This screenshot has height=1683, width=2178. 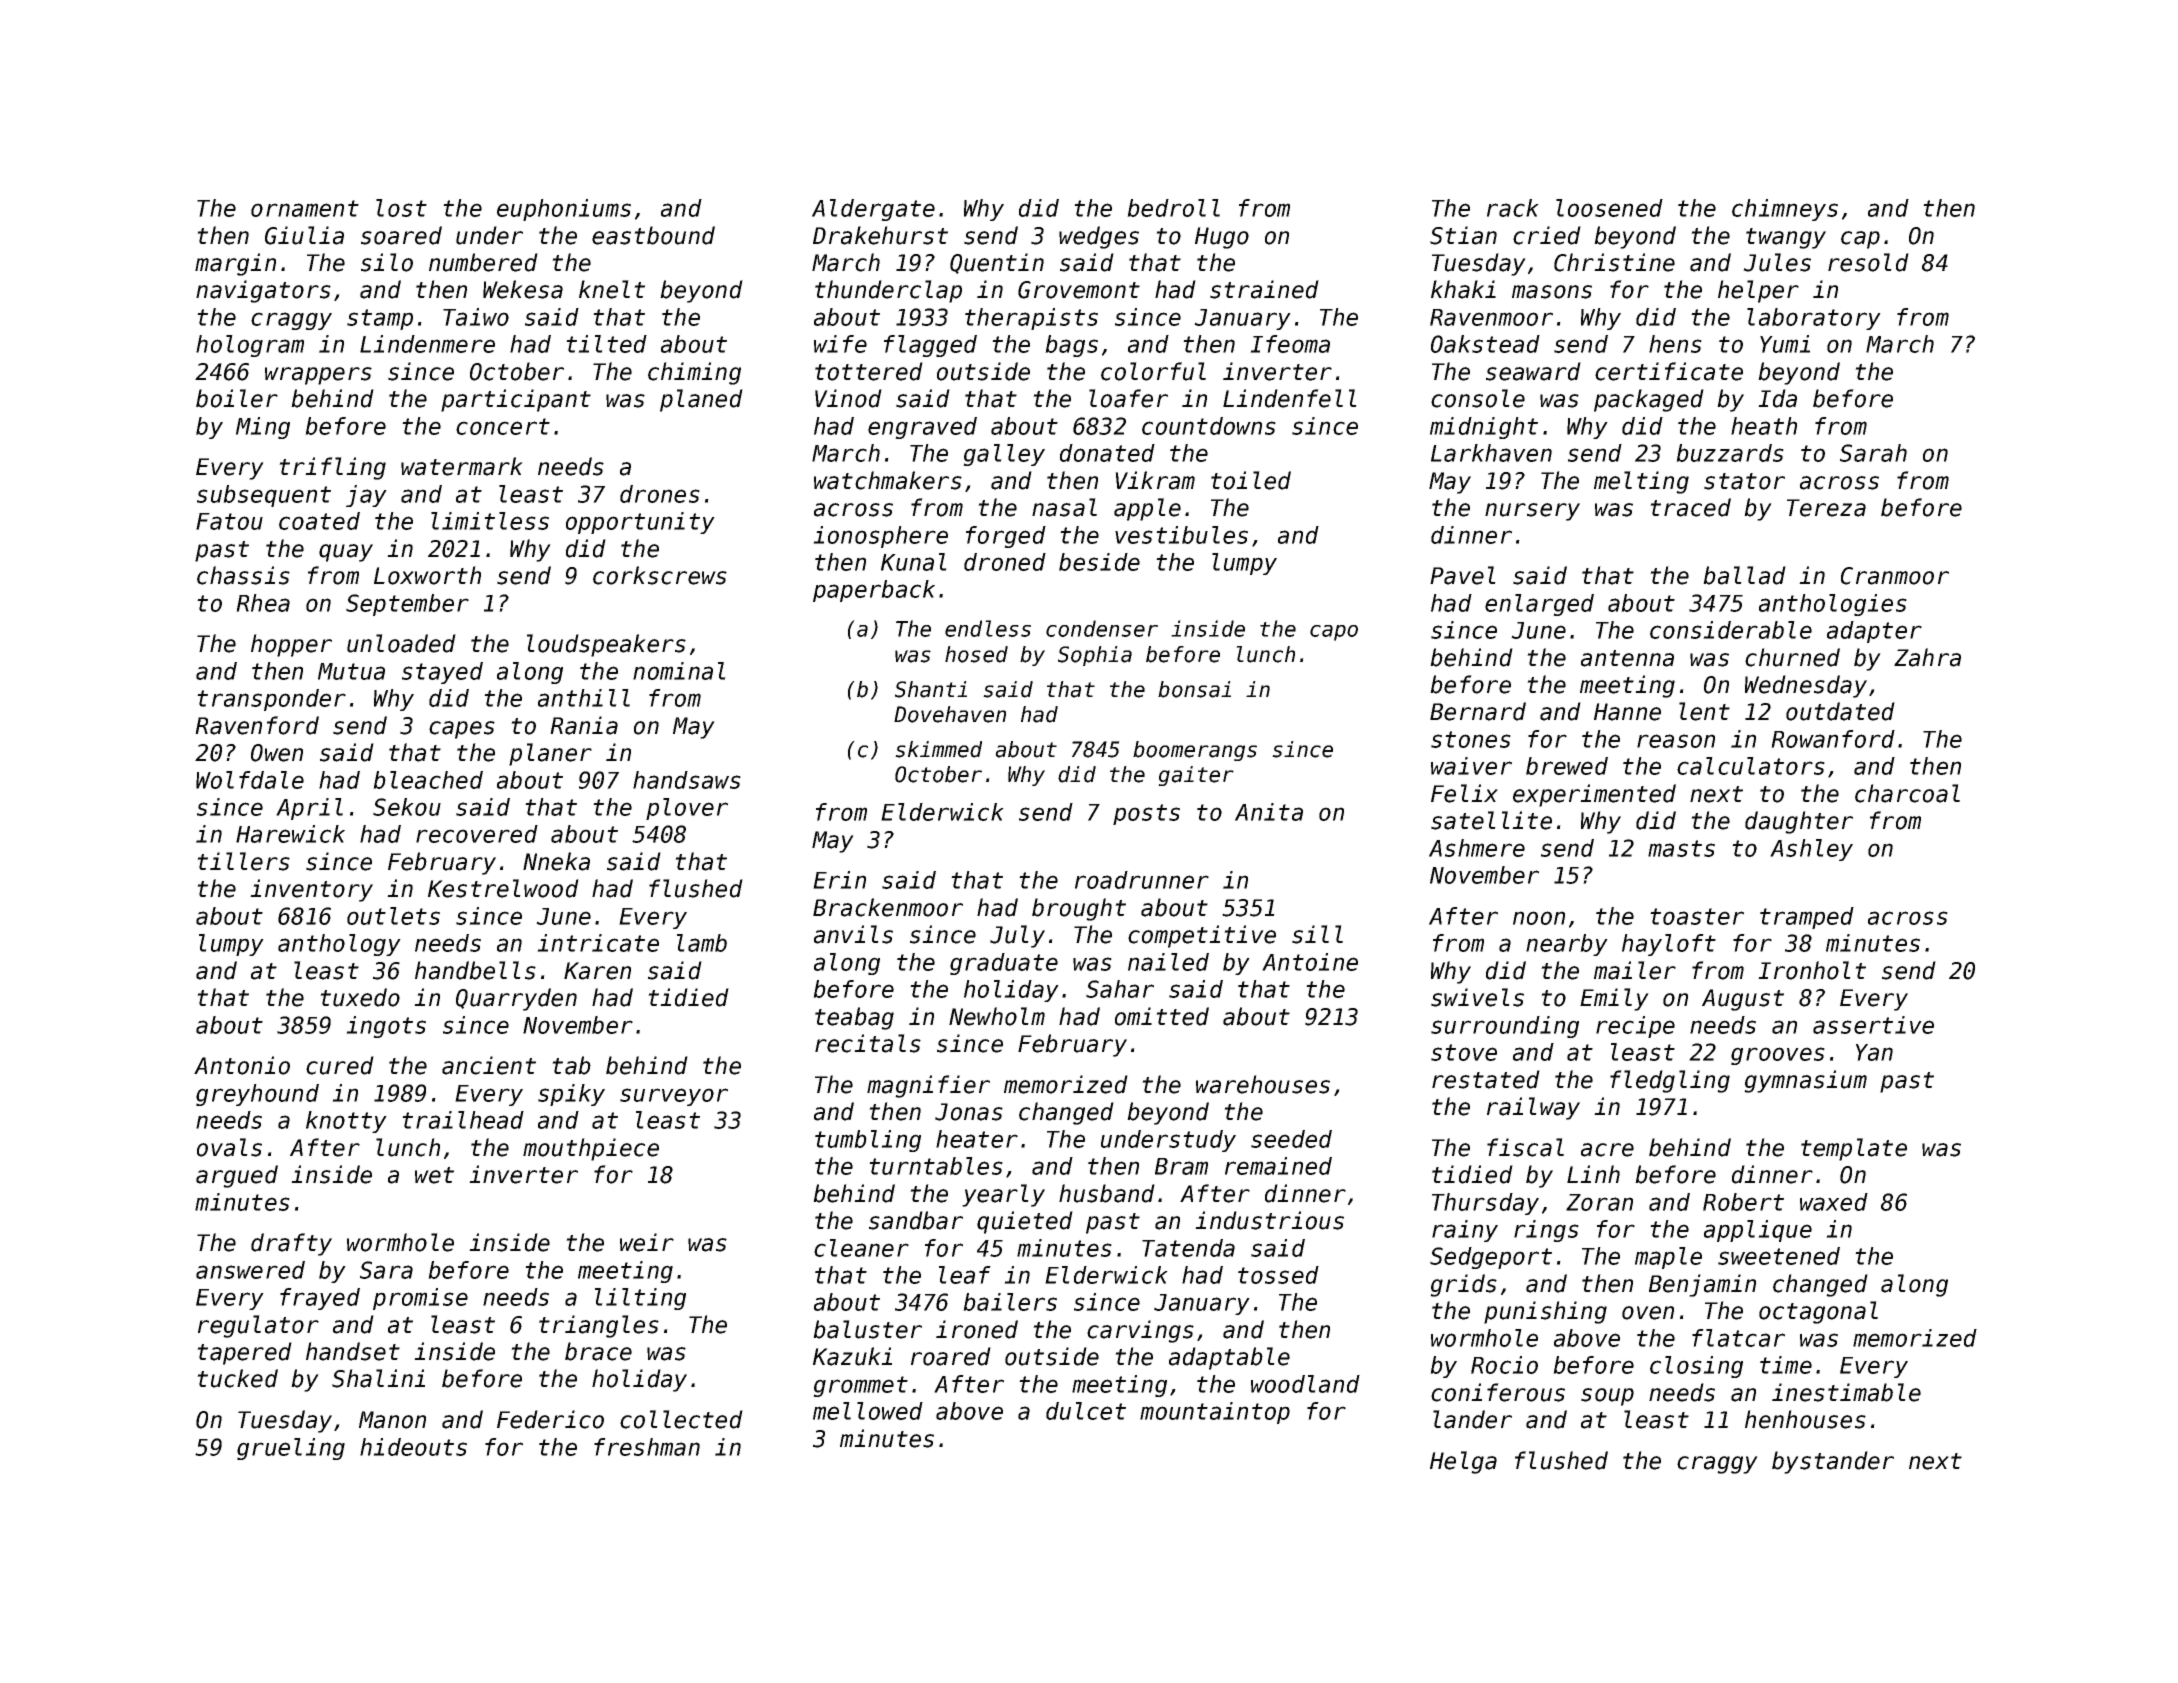 I want to click on bystander, so click(x=1833, y=1462).
